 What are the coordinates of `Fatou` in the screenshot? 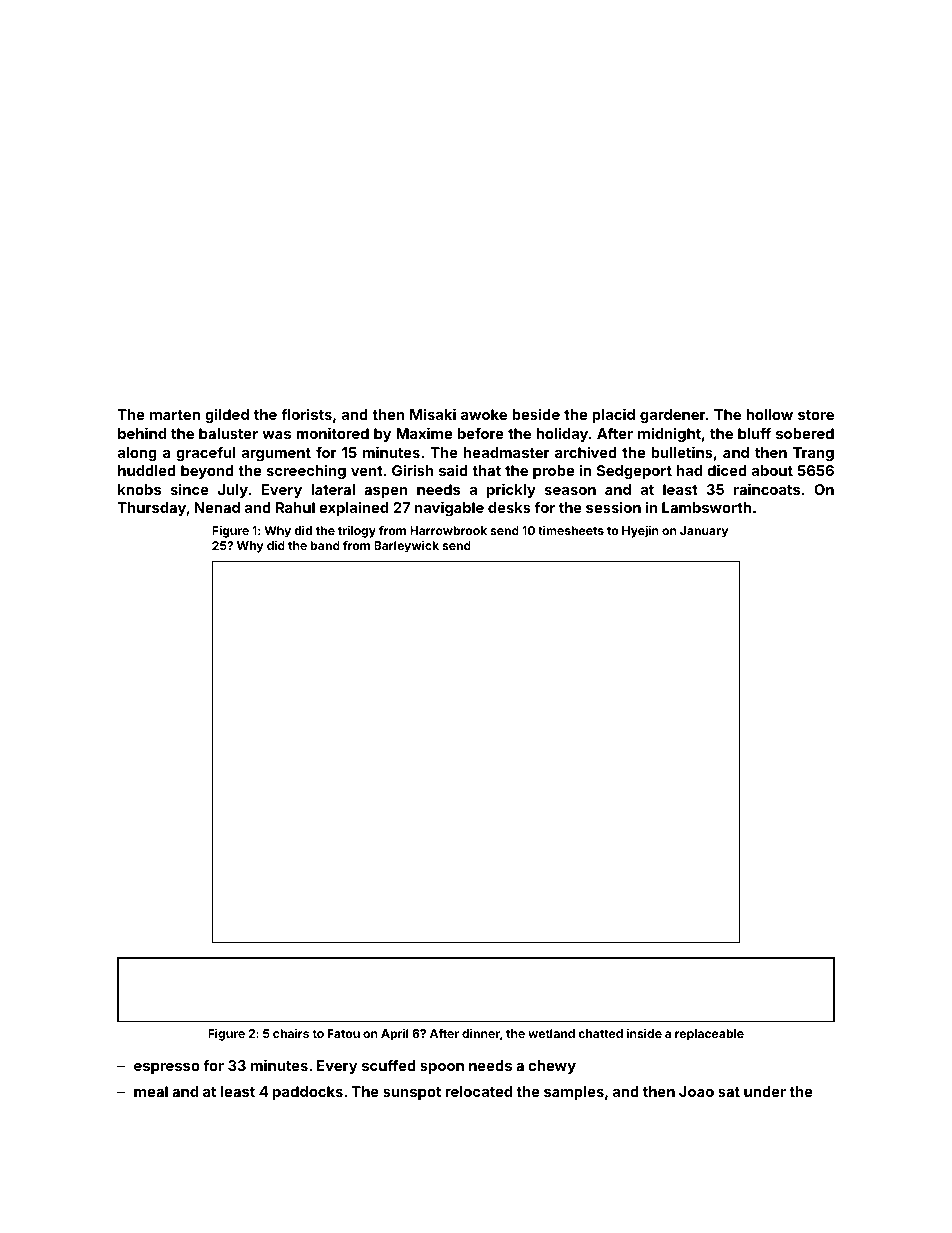 It's located at (344, 1033).
